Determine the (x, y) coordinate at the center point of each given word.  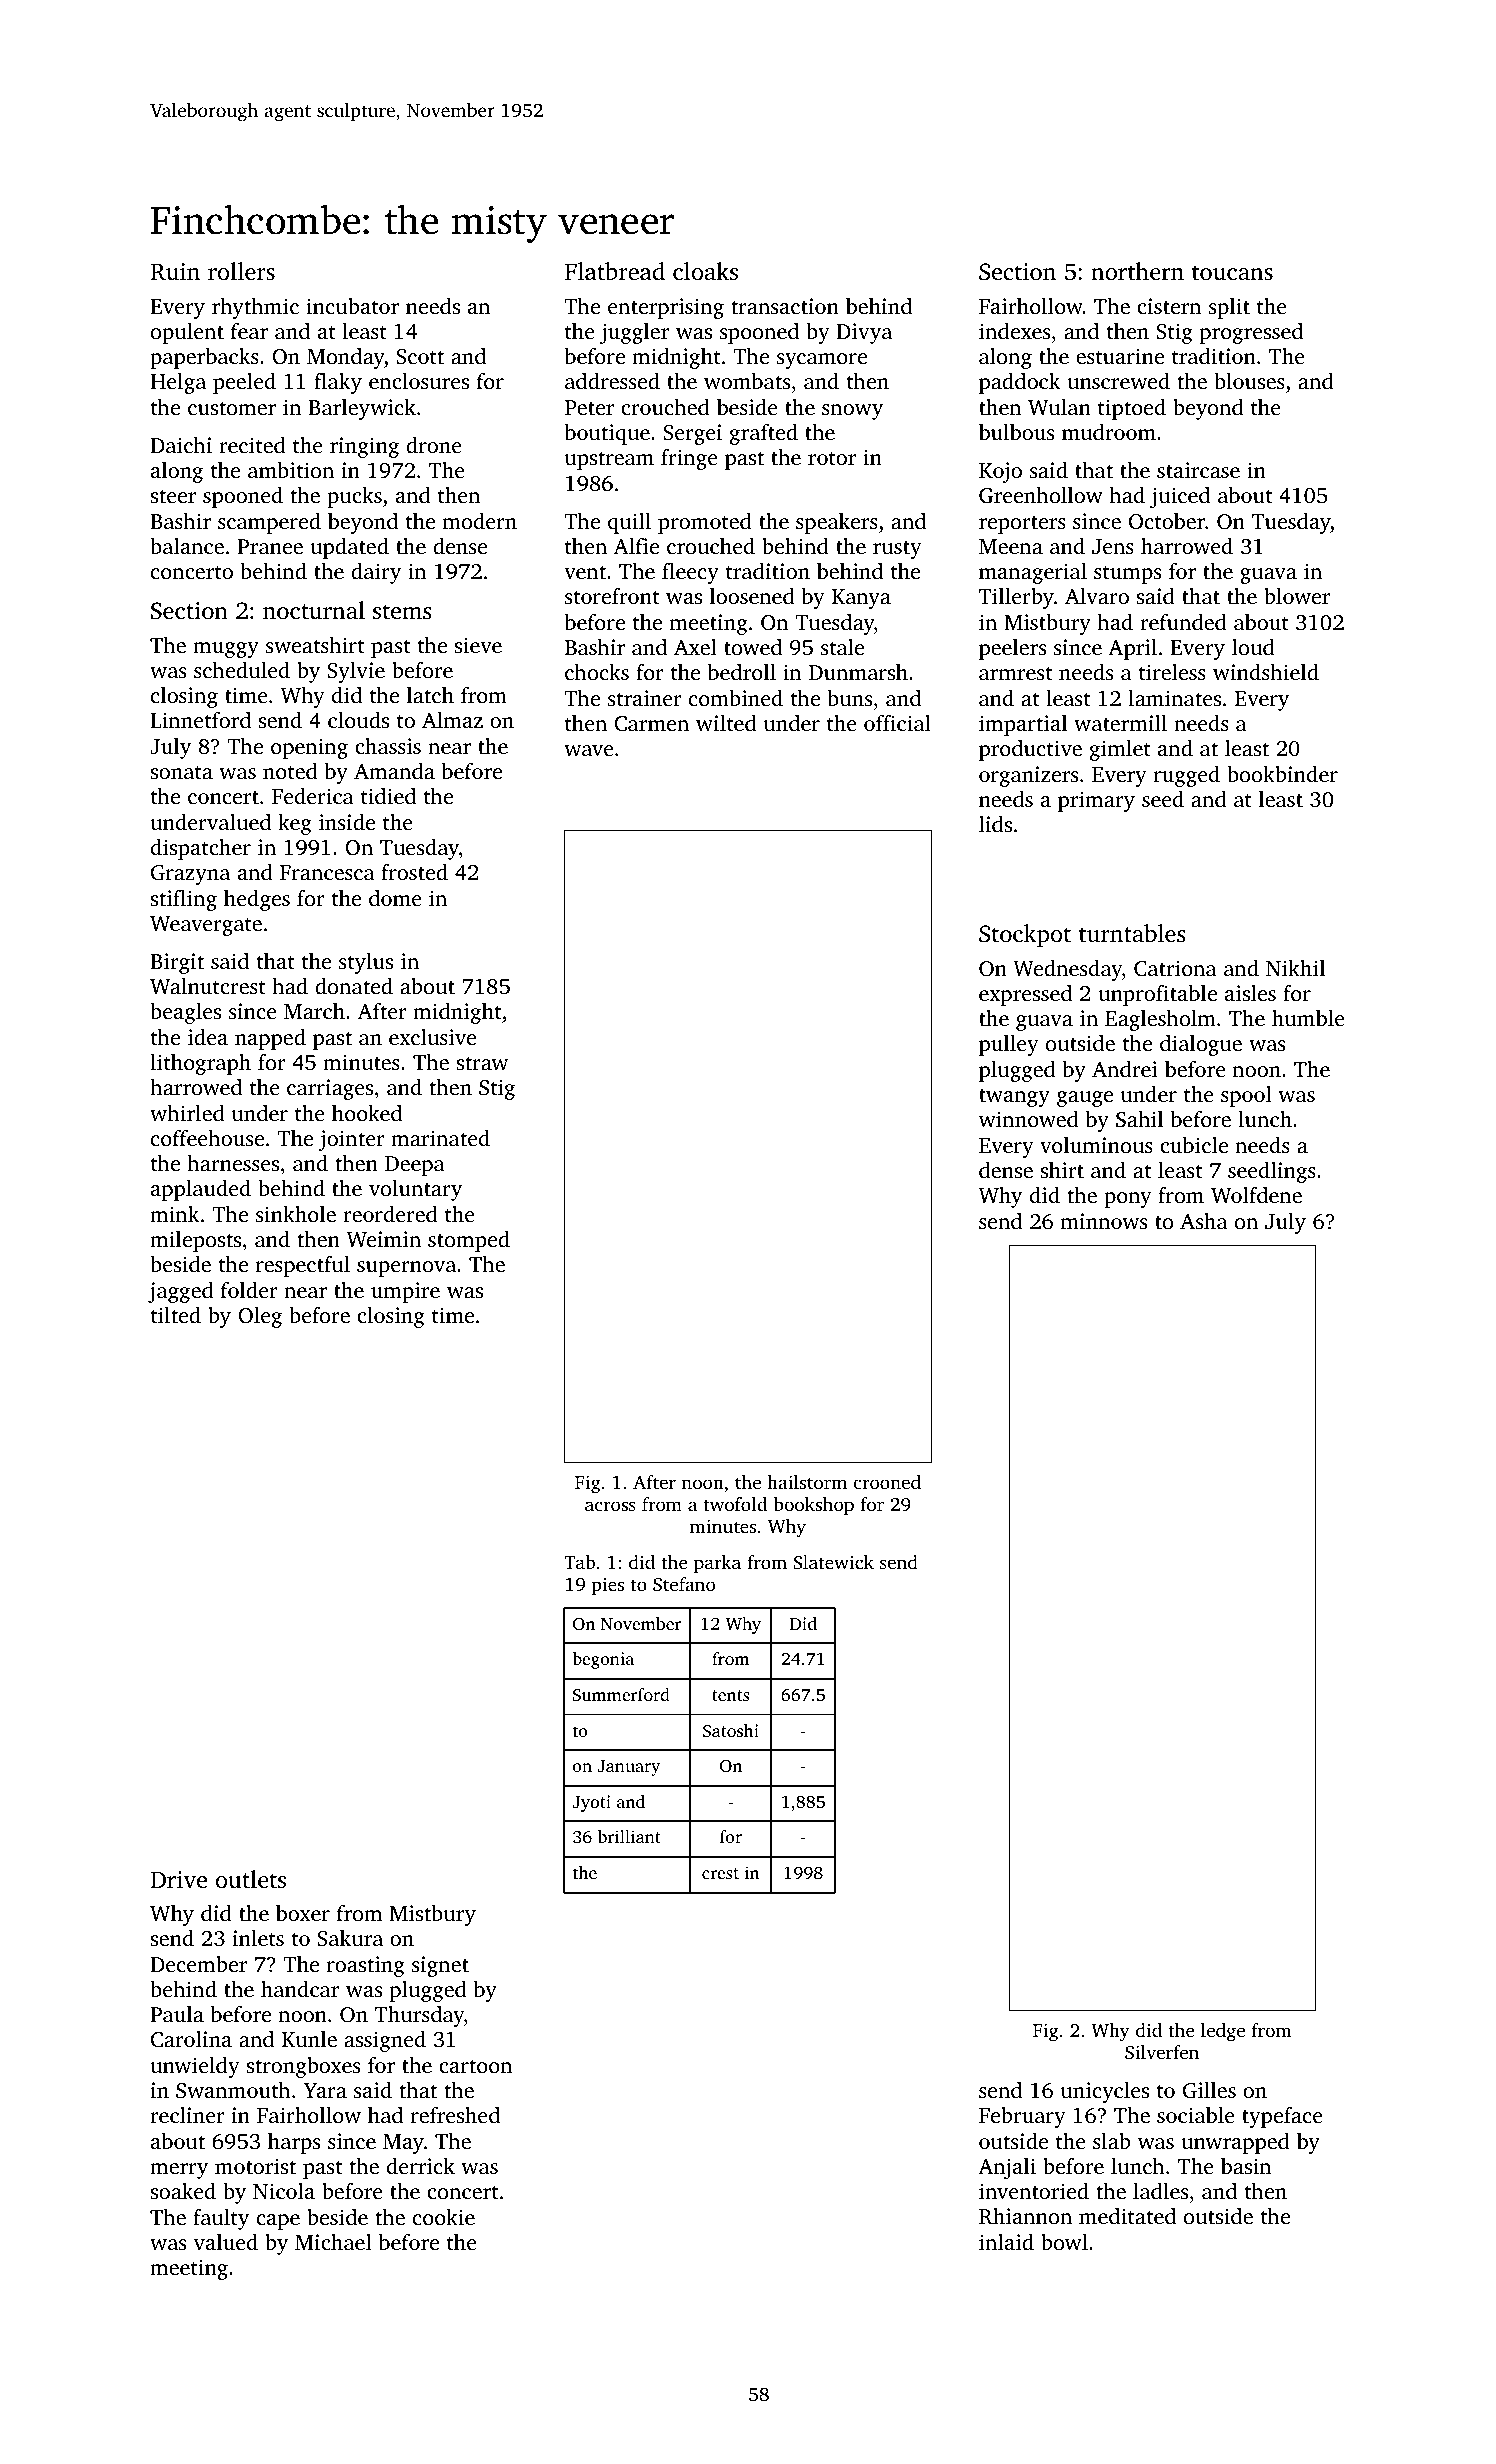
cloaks (705, 271)
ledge (1223, 2032)
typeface (1282, 2117)
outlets (251, 1879)
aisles (1250, 993)
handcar (300, 1989)
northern (1137, 271)
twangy (1014, 1098)
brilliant (629, 1836)
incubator (352, 306)
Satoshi (731, 1731)
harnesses (233, 1163)
